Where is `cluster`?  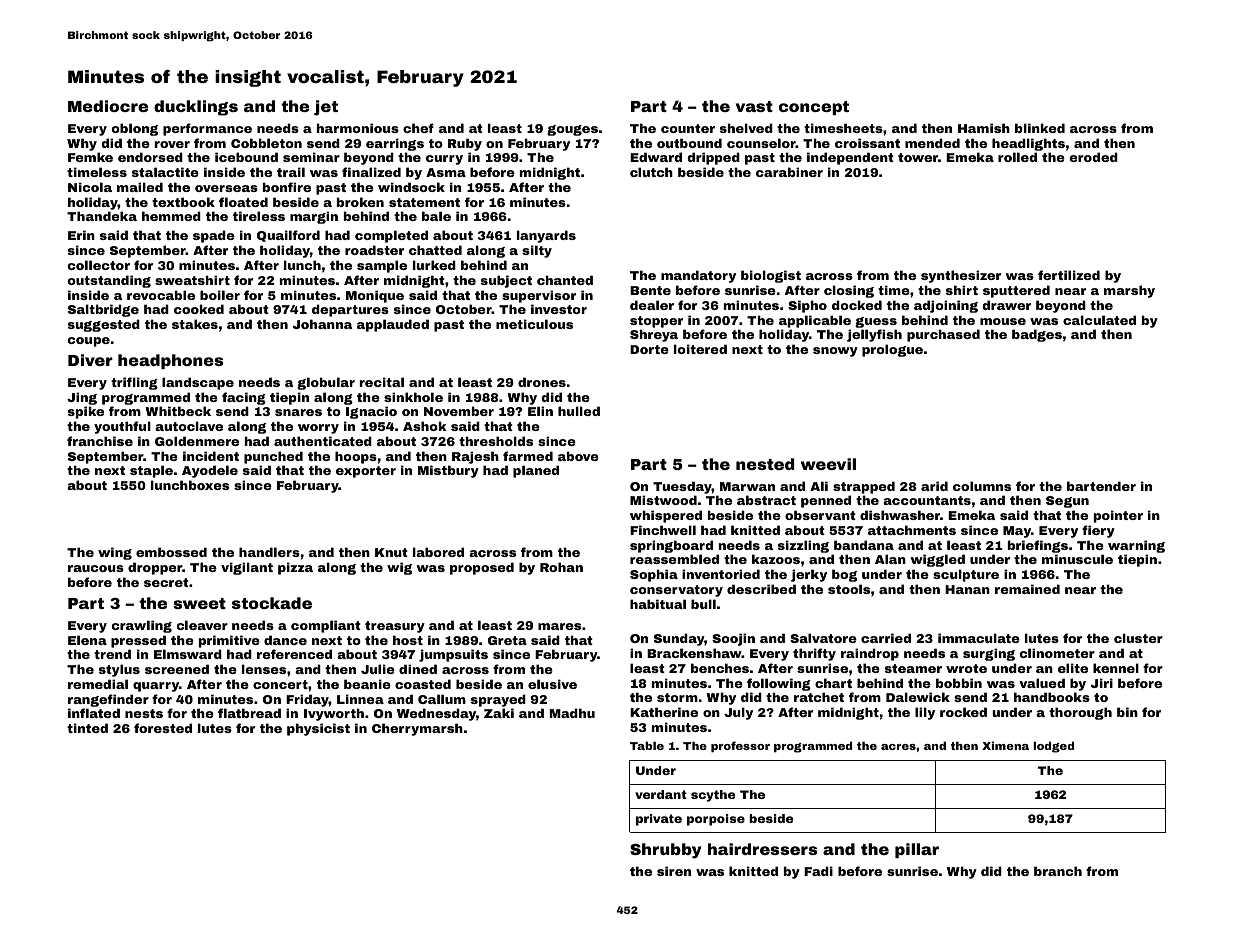
cluster is located at coordinates (1138, 638).
